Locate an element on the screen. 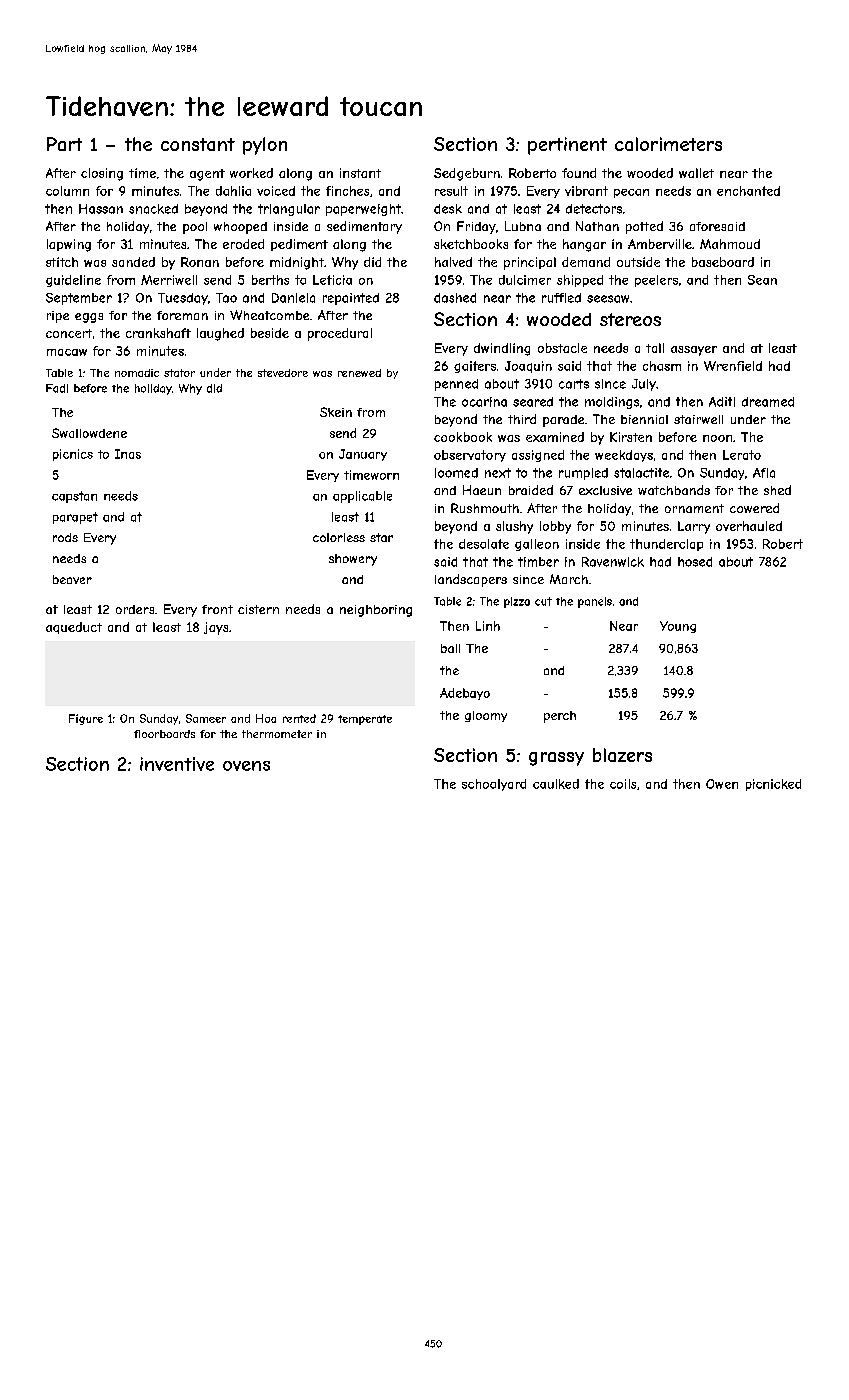 This screenshot has height=1400, width=849. stator is located at coordinates (179, 373).
